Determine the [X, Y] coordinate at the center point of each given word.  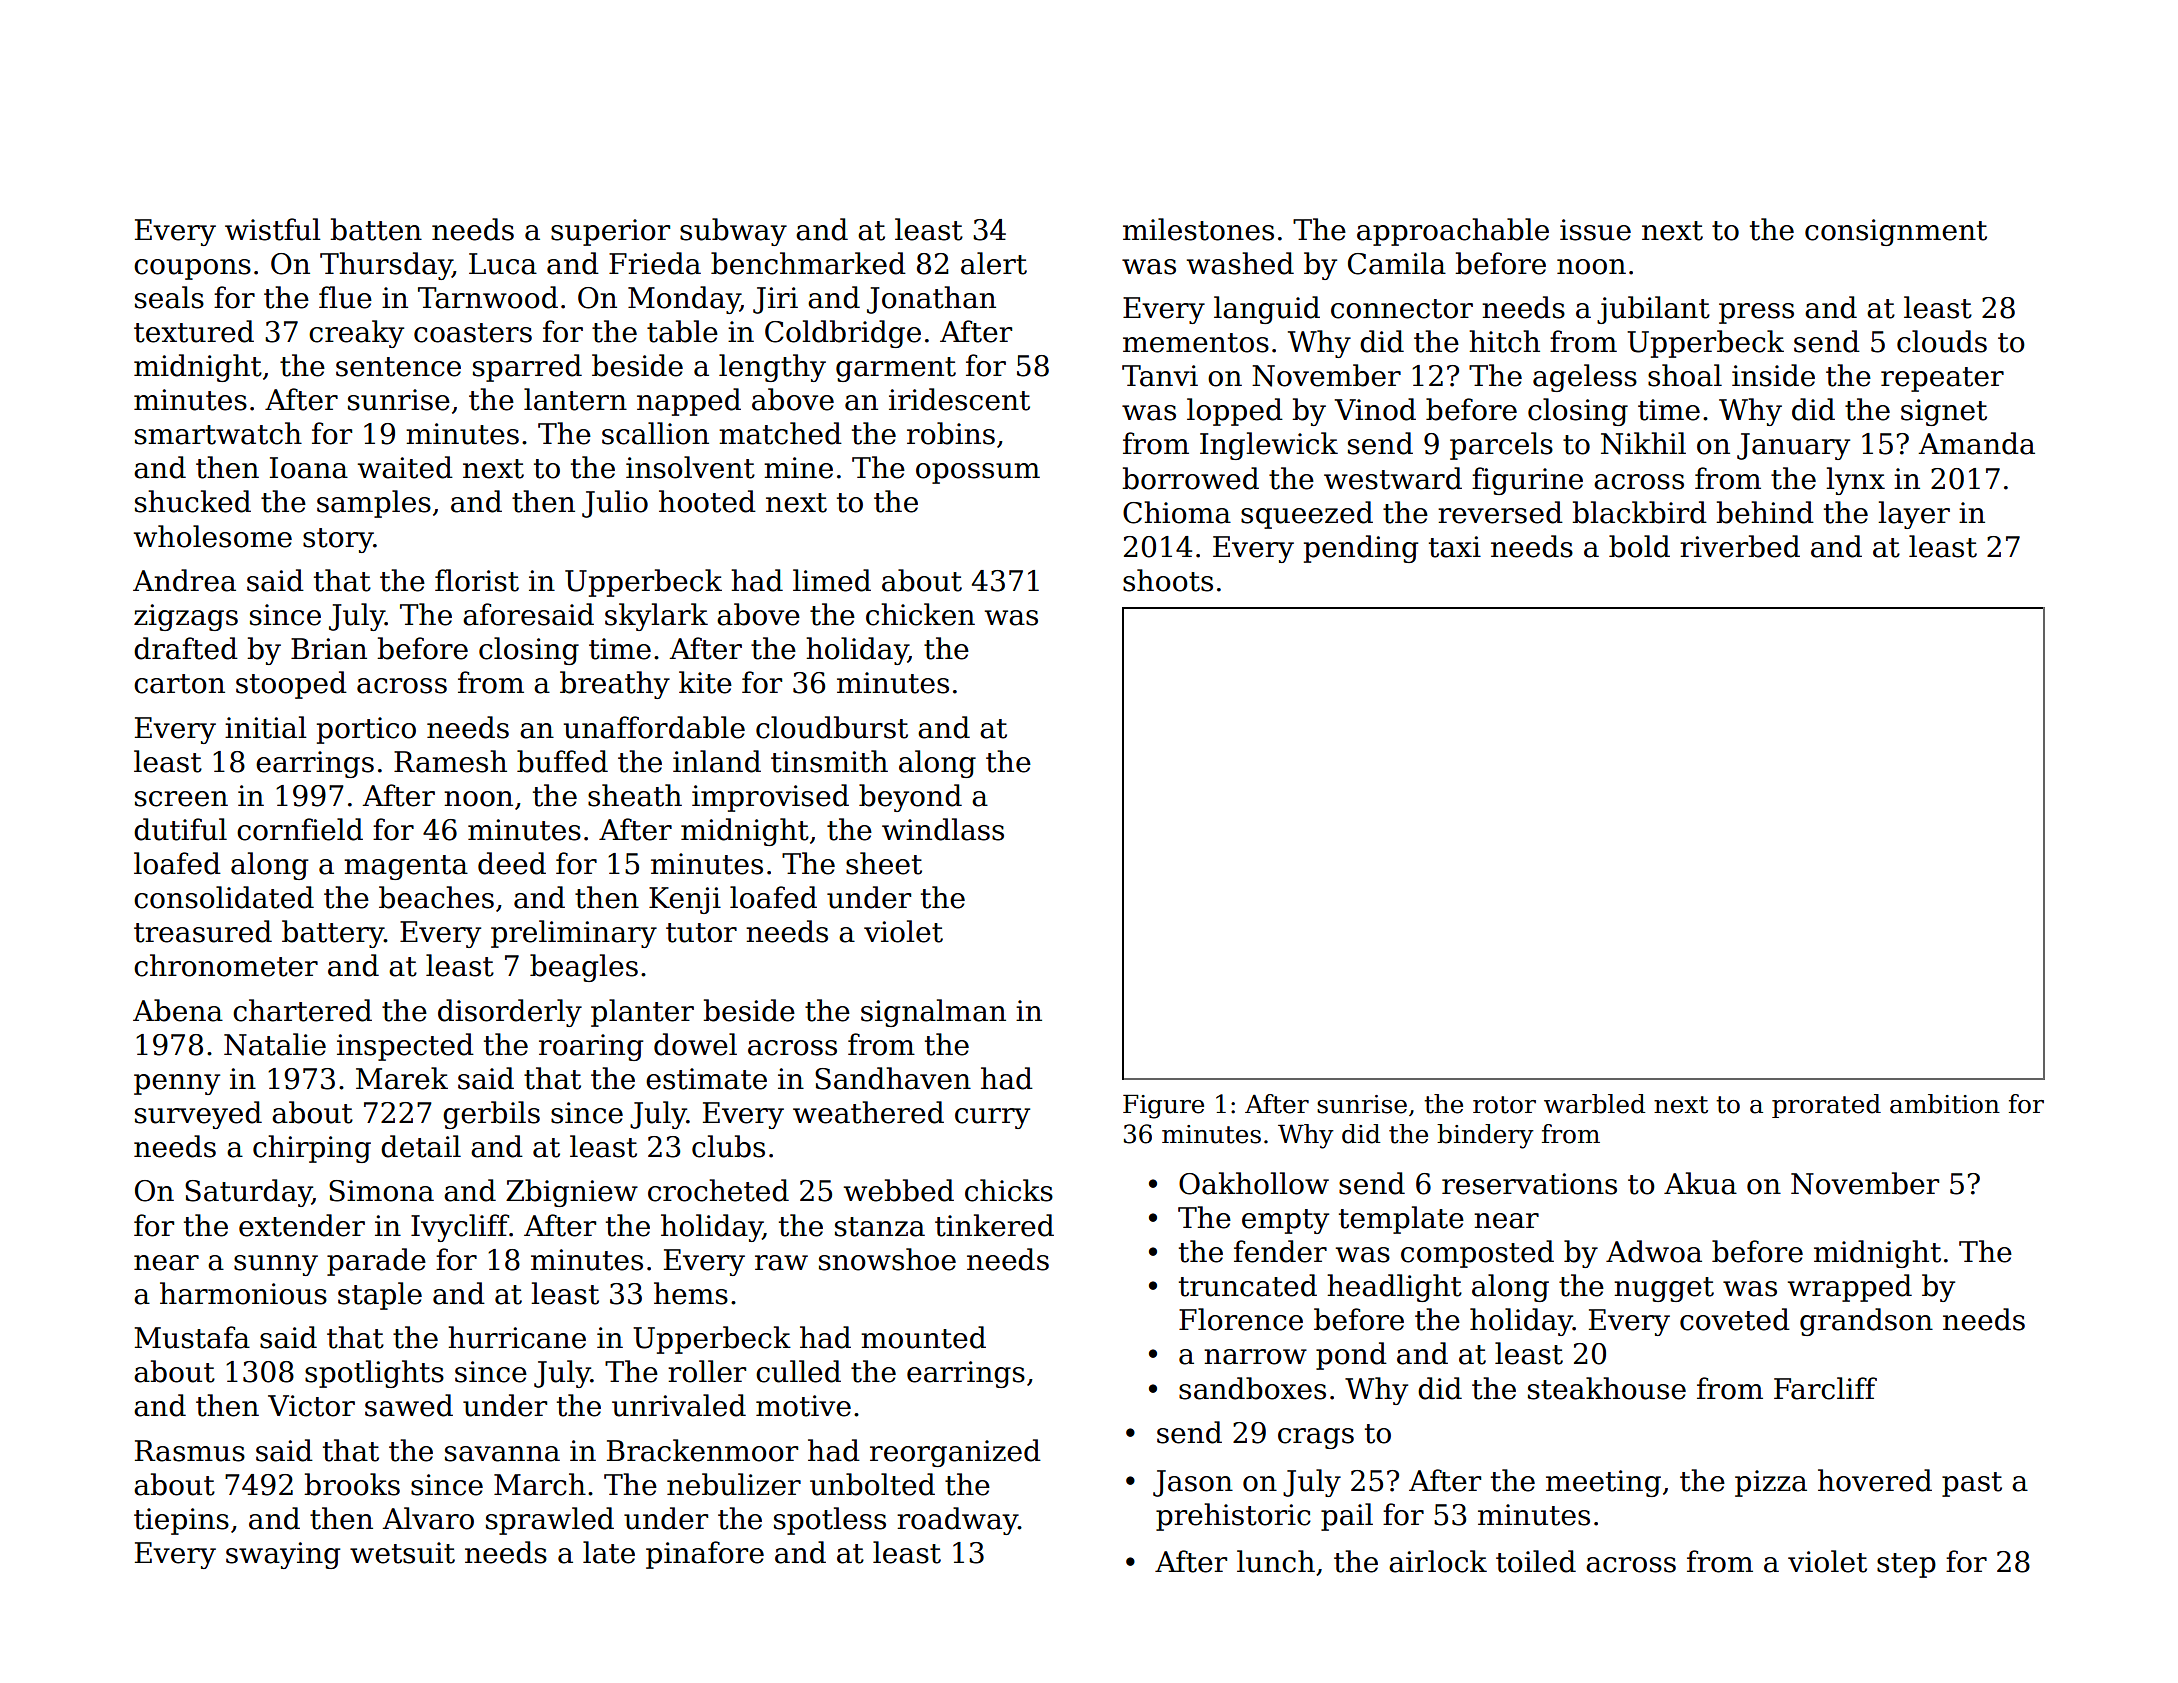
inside [1773, 375]
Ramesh [450, 761]
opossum [978, 473]
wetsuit [402, 1553]
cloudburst [832, 727]
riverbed [1740, 546]
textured [194, 331]
